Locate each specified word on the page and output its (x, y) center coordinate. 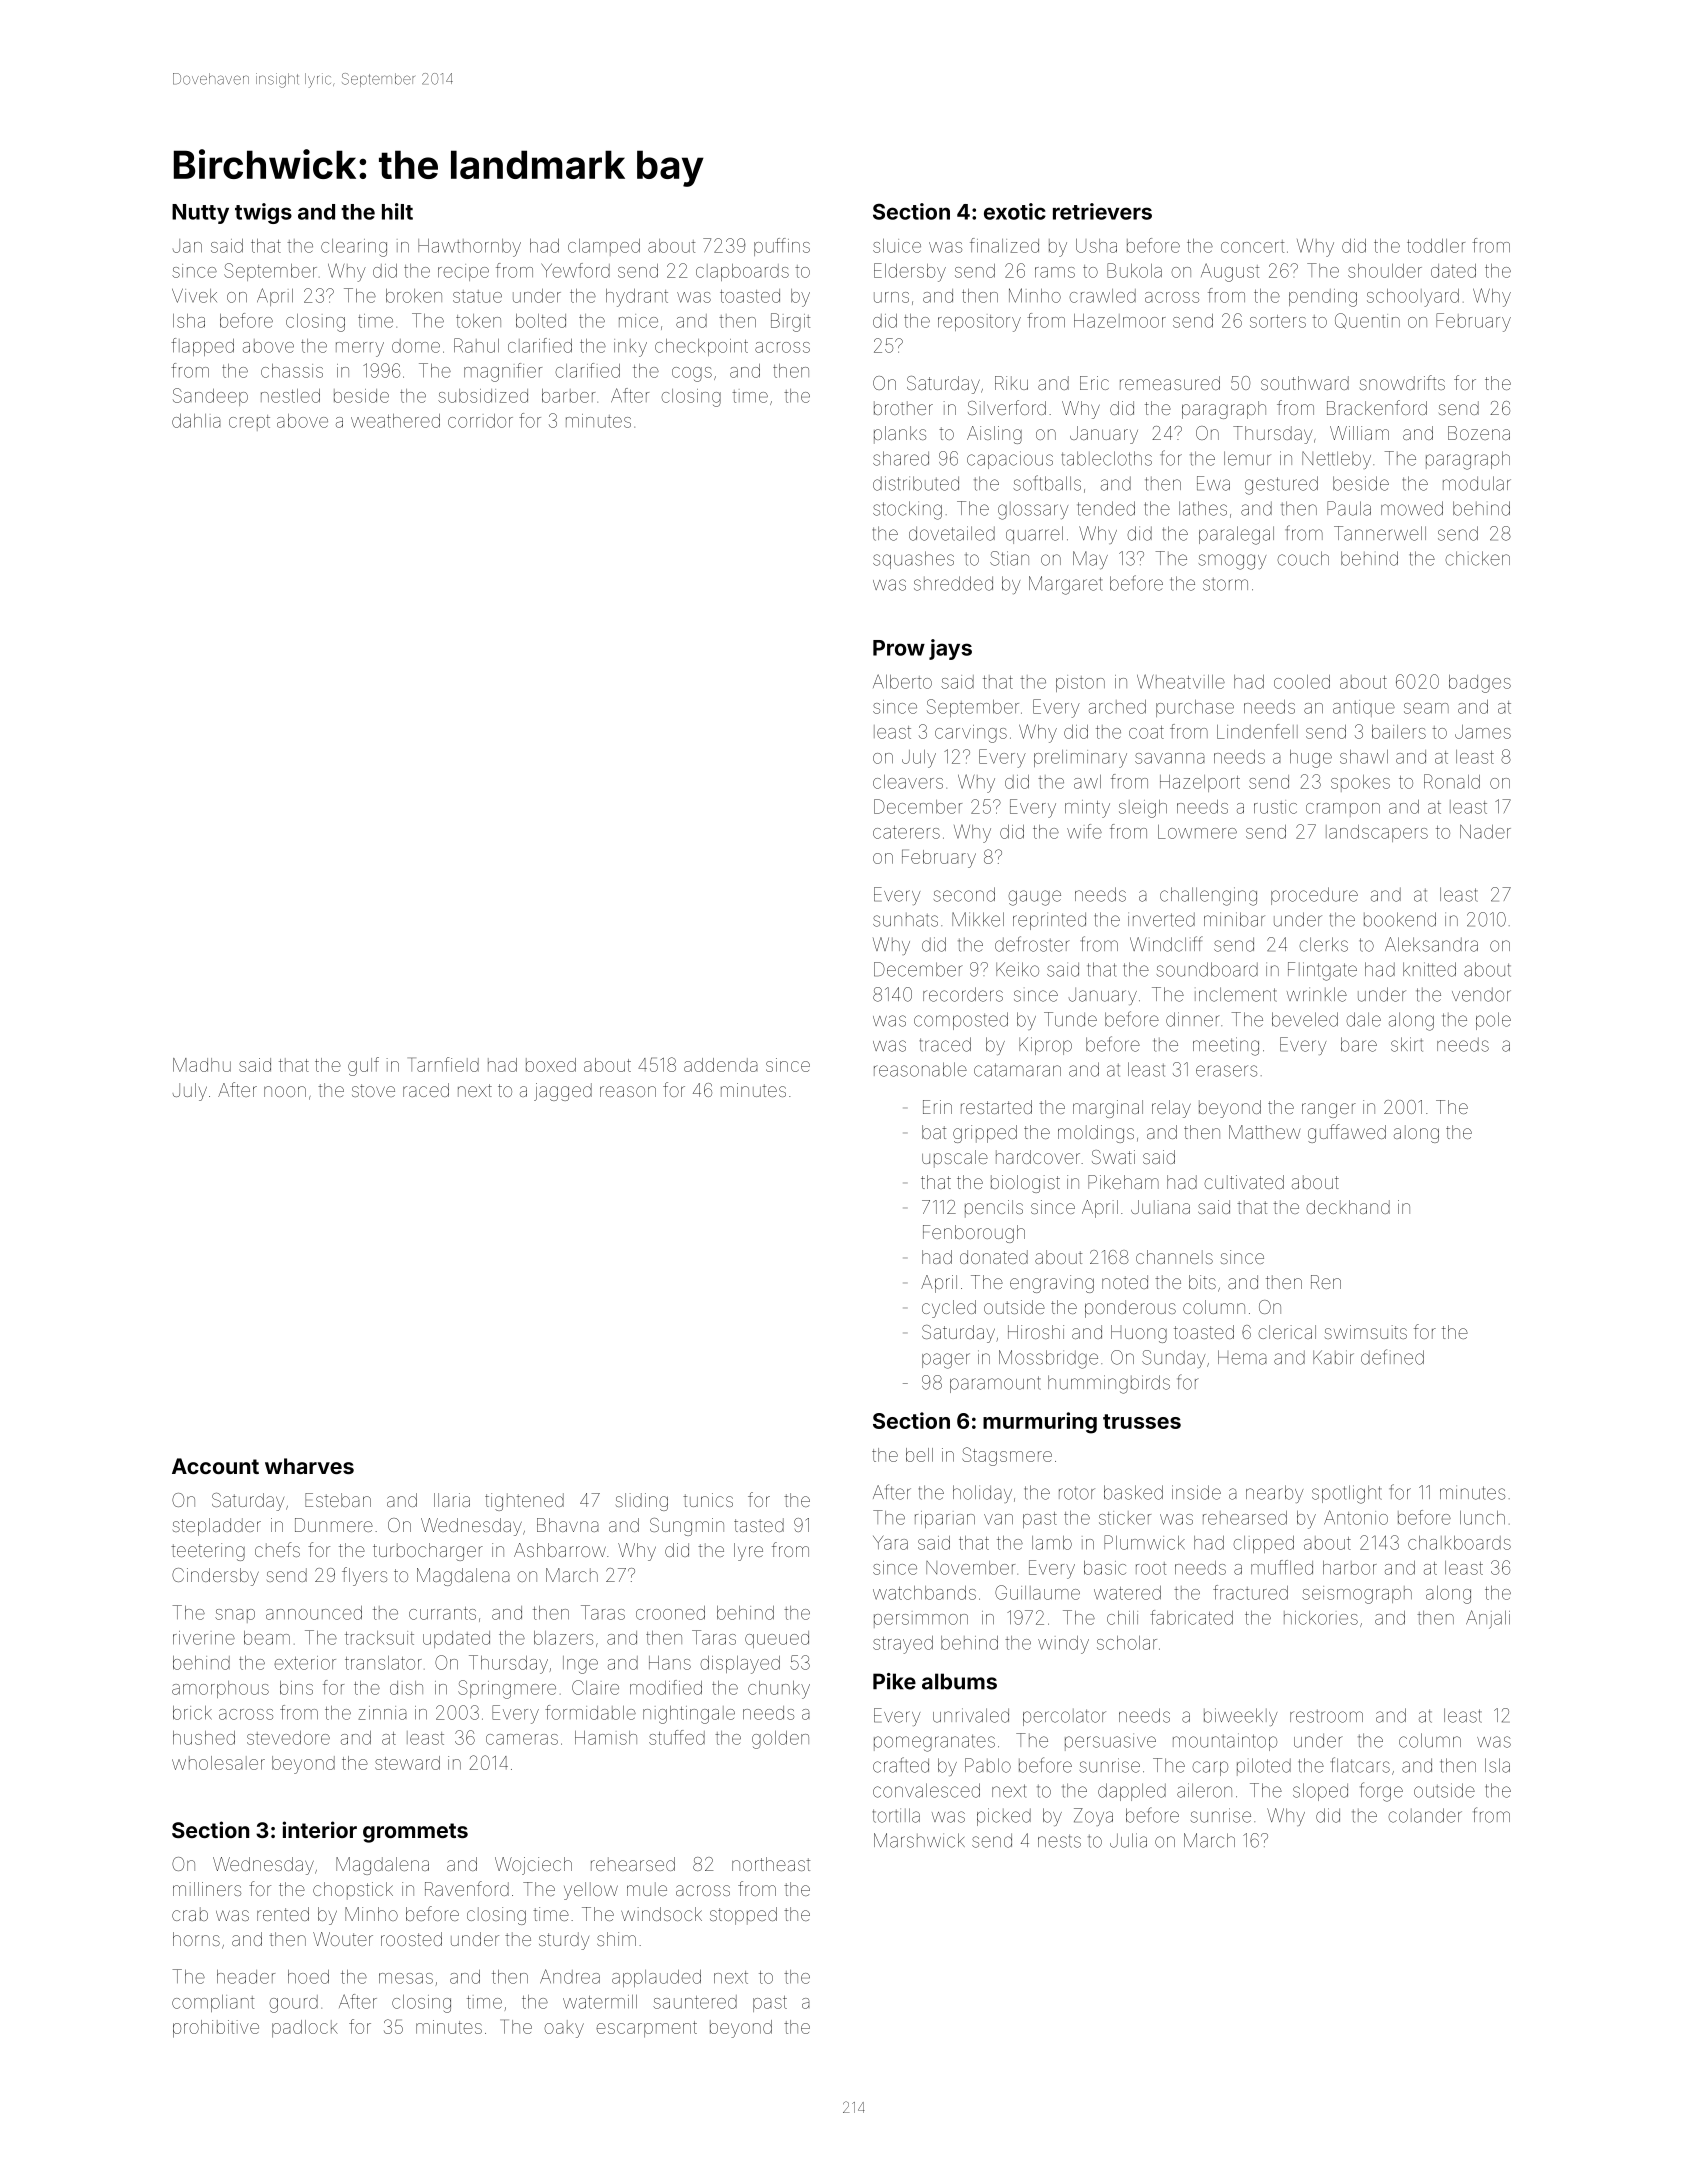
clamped (604, 247)
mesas (406, 1978)
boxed (551, 1065)
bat (934, 1132)
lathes (1203, 508)
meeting (1226, 1046)
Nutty (200, 214)
